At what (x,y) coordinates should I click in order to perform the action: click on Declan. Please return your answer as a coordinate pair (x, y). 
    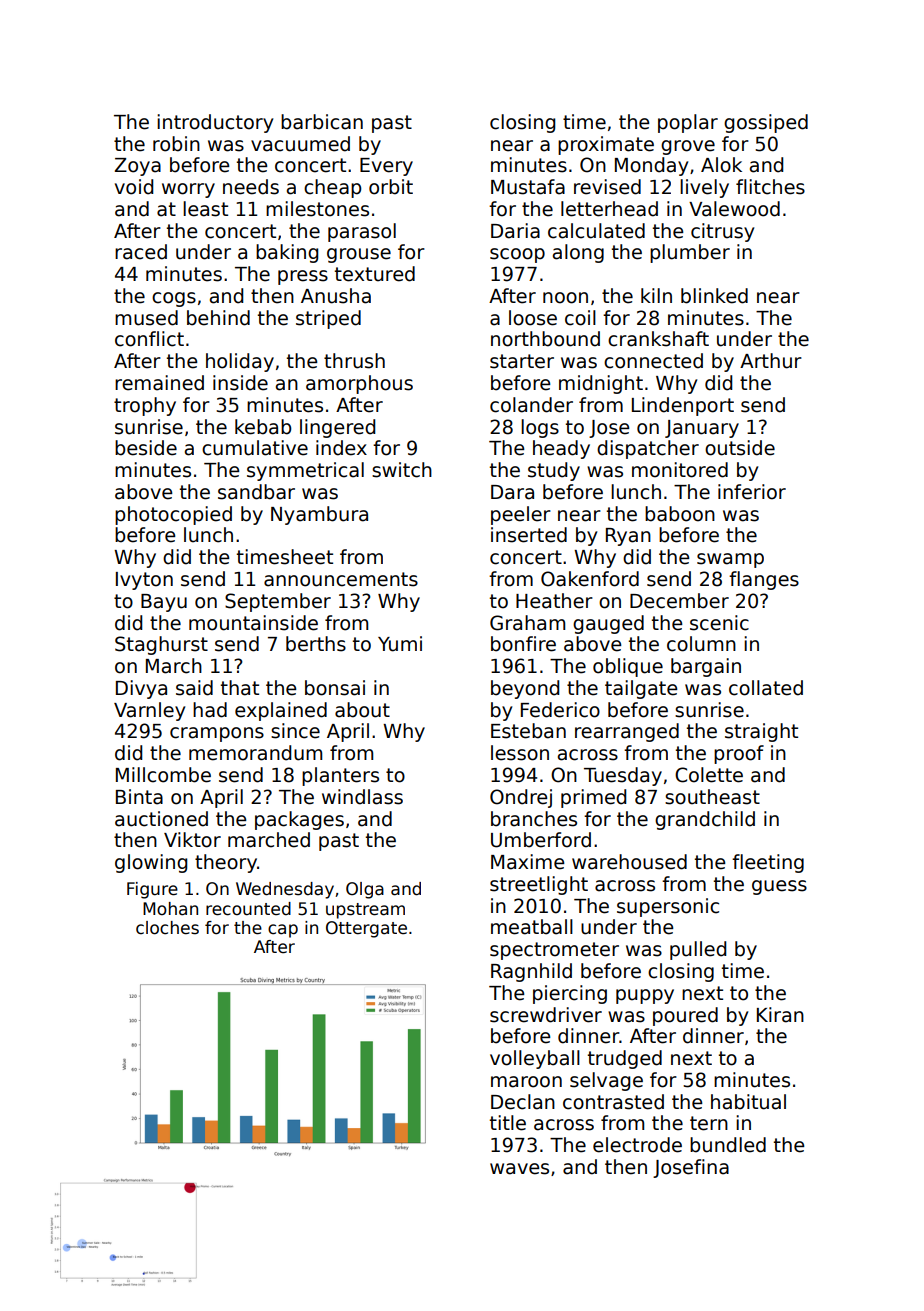
    Looking at the image, I should click on (523, 1102).
